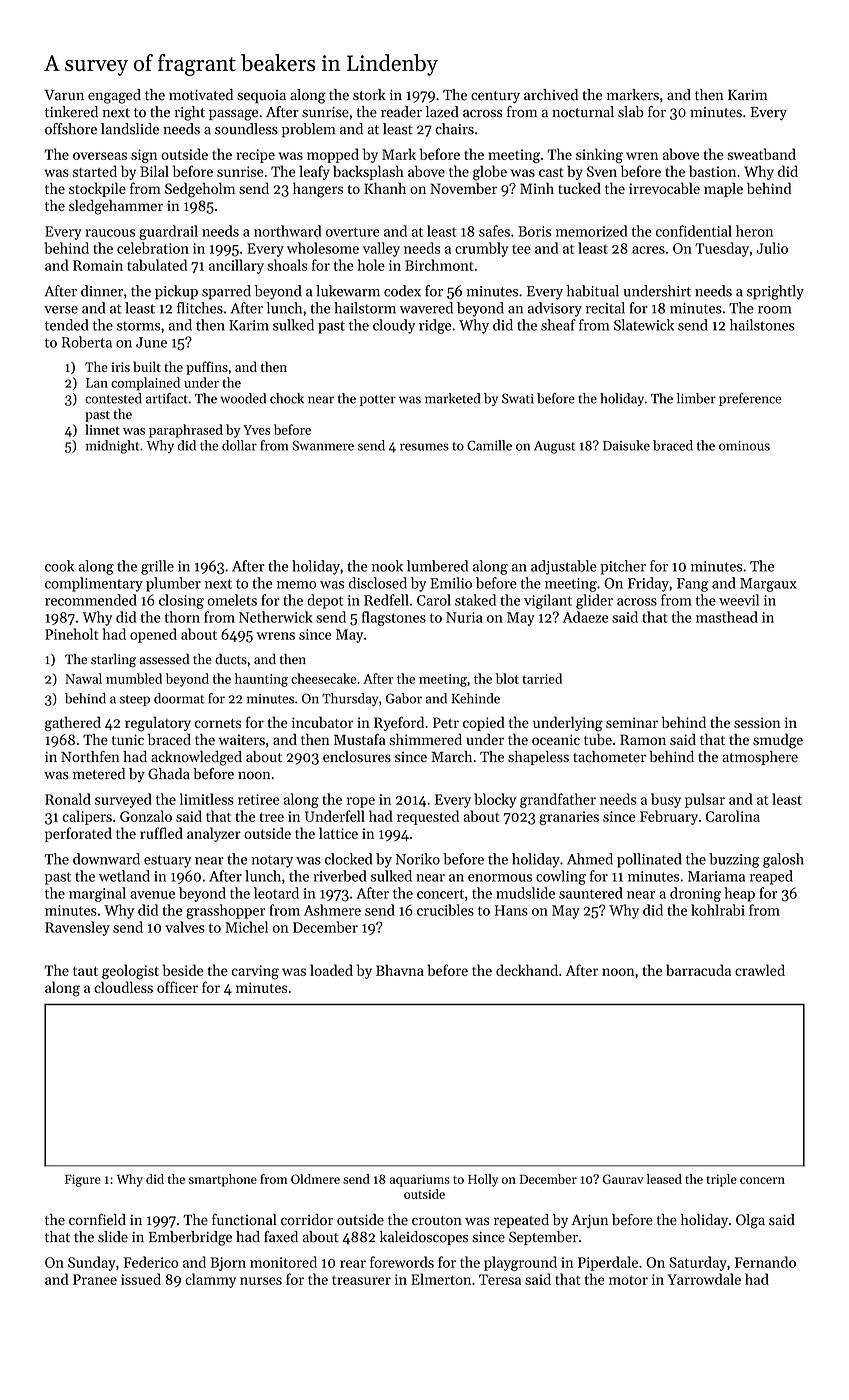 The height and width of the screenshot is (1400, 849). I want to click on seminar, so click(632, 722).
